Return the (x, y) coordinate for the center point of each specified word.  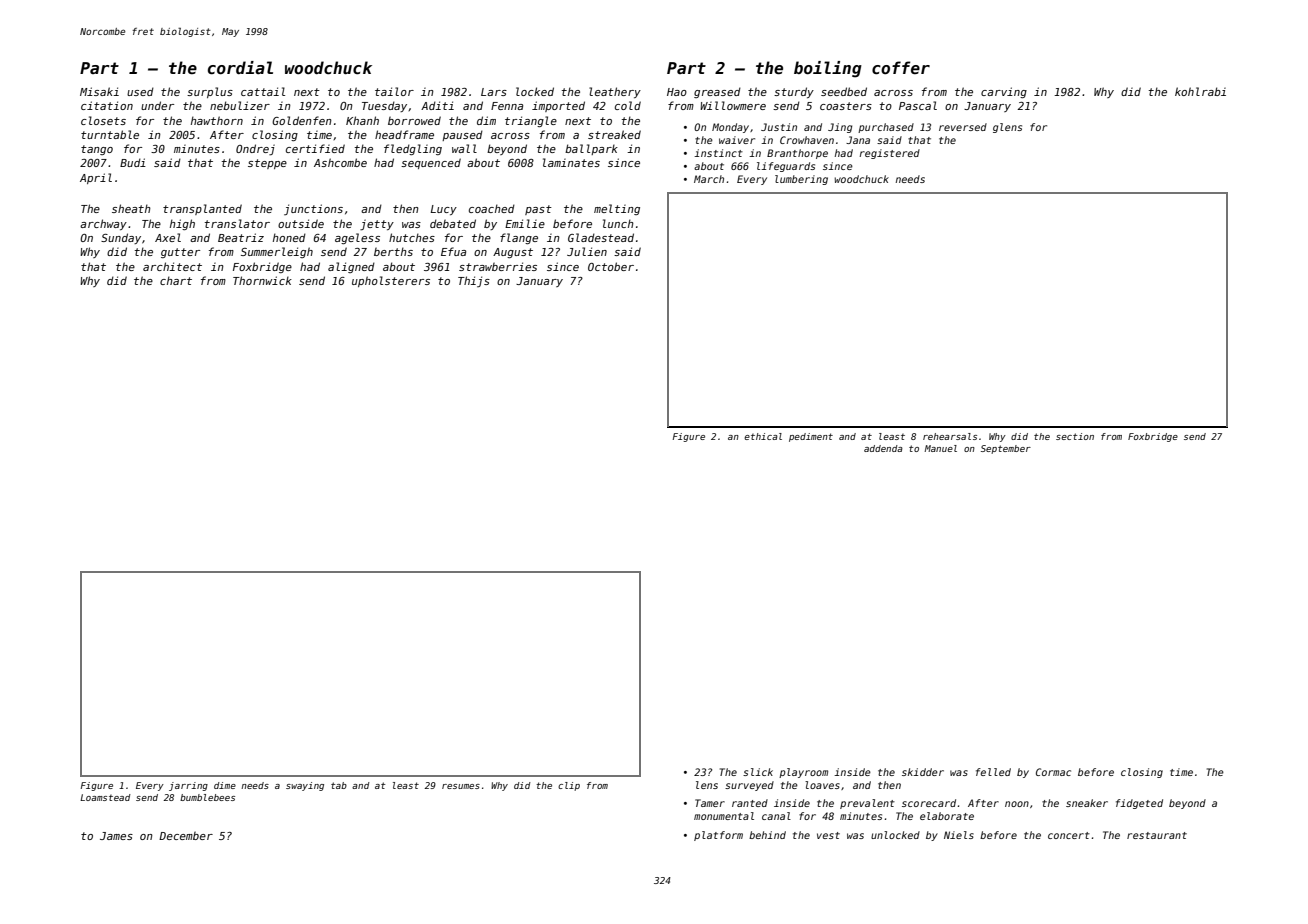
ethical (763, 436)
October (611, 266)
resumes (461, 786)
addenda (883, 448)
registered (890, 154)
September (1006, 449)
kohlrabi (1200, 91)
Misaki (99, 91)
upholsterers (391, 281)
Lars (494, 92)
